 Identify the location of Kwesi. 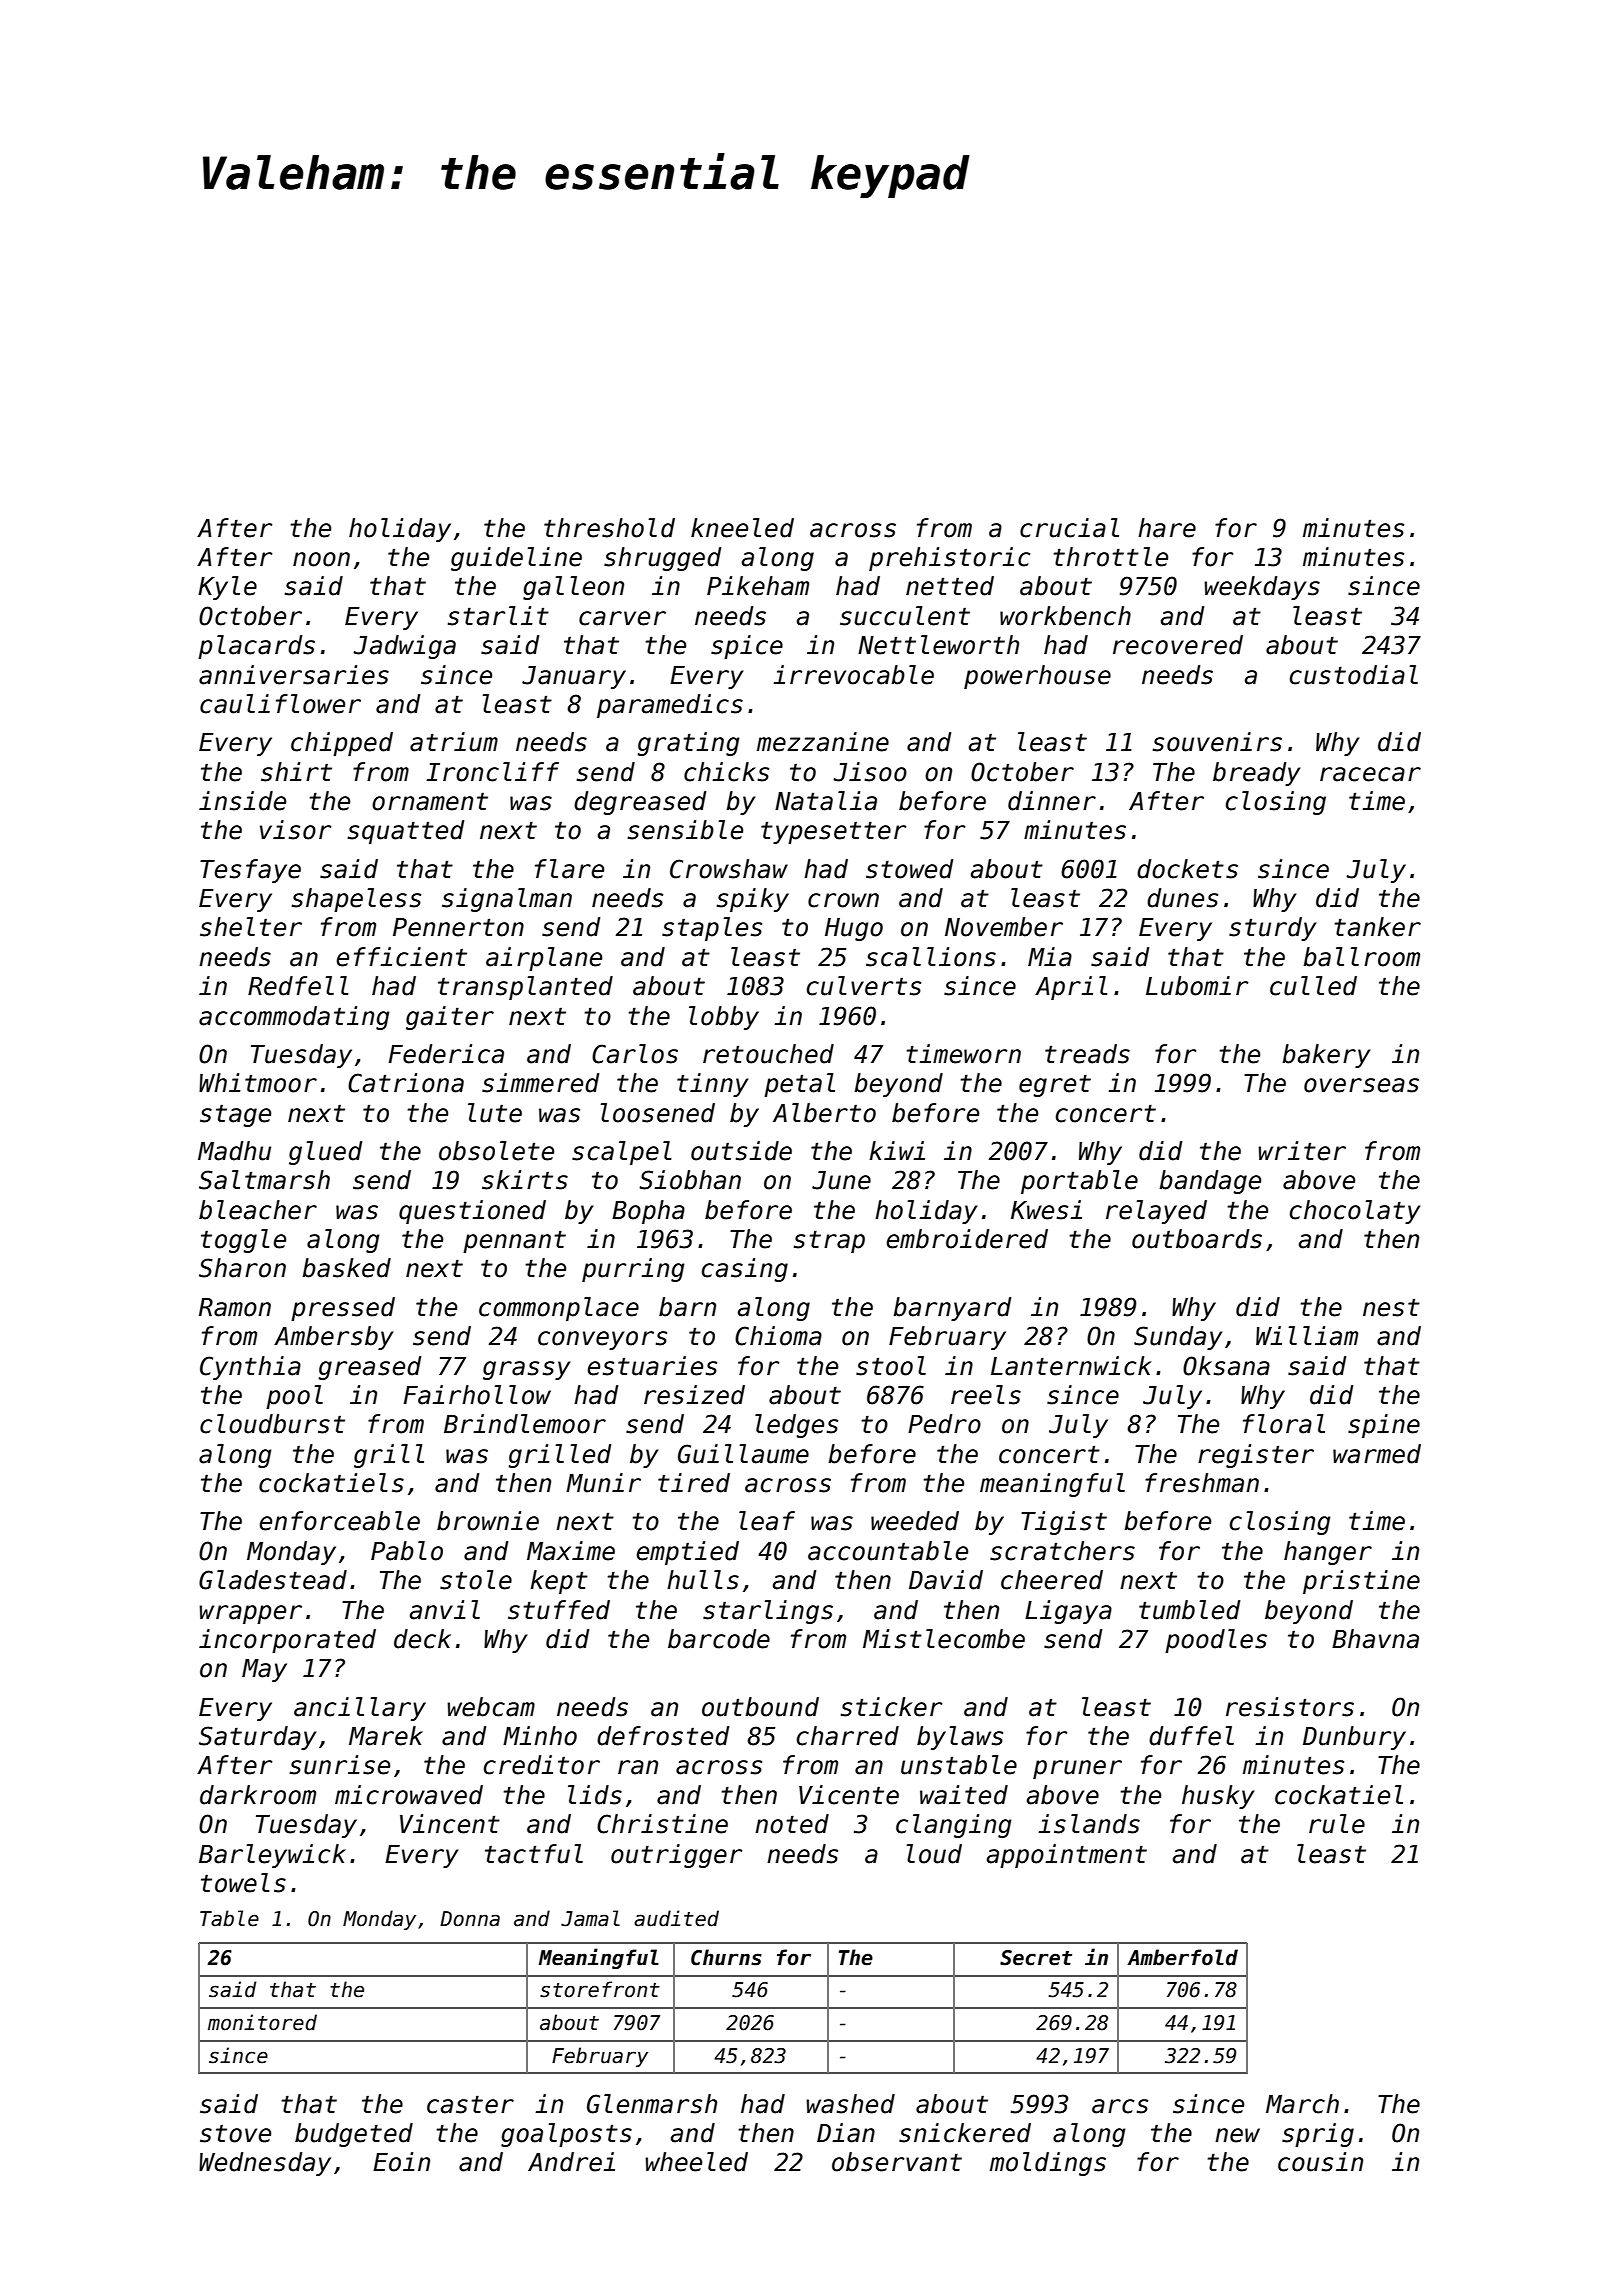
(1046, 1210).
